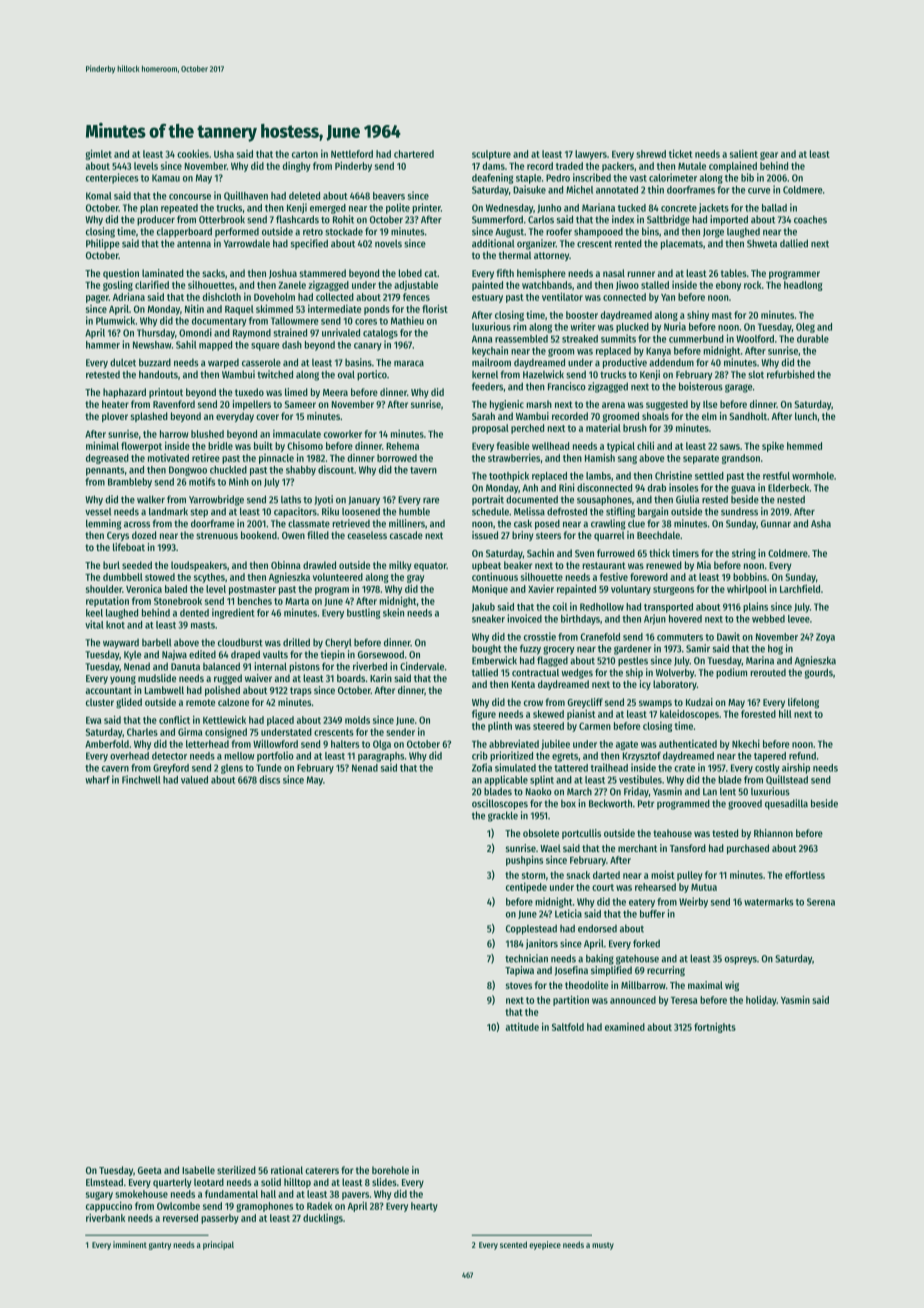 This screenshot has height=1308, width=924. Describe the element at coordinates (810, 219) in the screenshot. I see `coaches` at that location.
